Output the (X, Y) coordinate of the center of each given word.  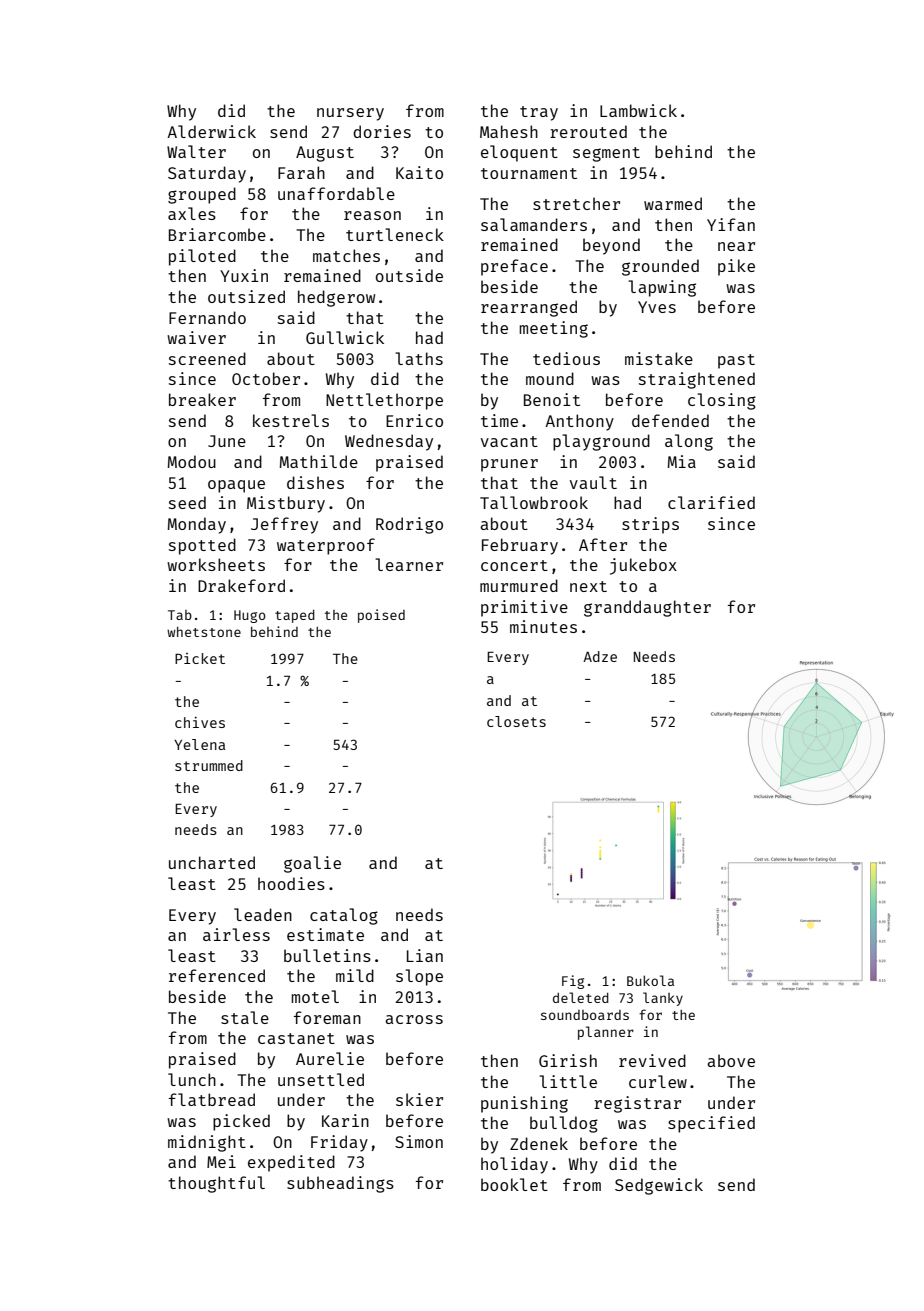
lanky (663, 999)
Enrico (414, 420)
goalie (312, 864)
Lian (425, 955)
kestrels (291, 420)
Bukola (650, 980)
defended (670, 420)
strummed (209, 765)
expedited (291, 1163)
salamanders (534, 224)
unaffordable (336, 193)
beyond (611, 246)
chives (200, 722)
